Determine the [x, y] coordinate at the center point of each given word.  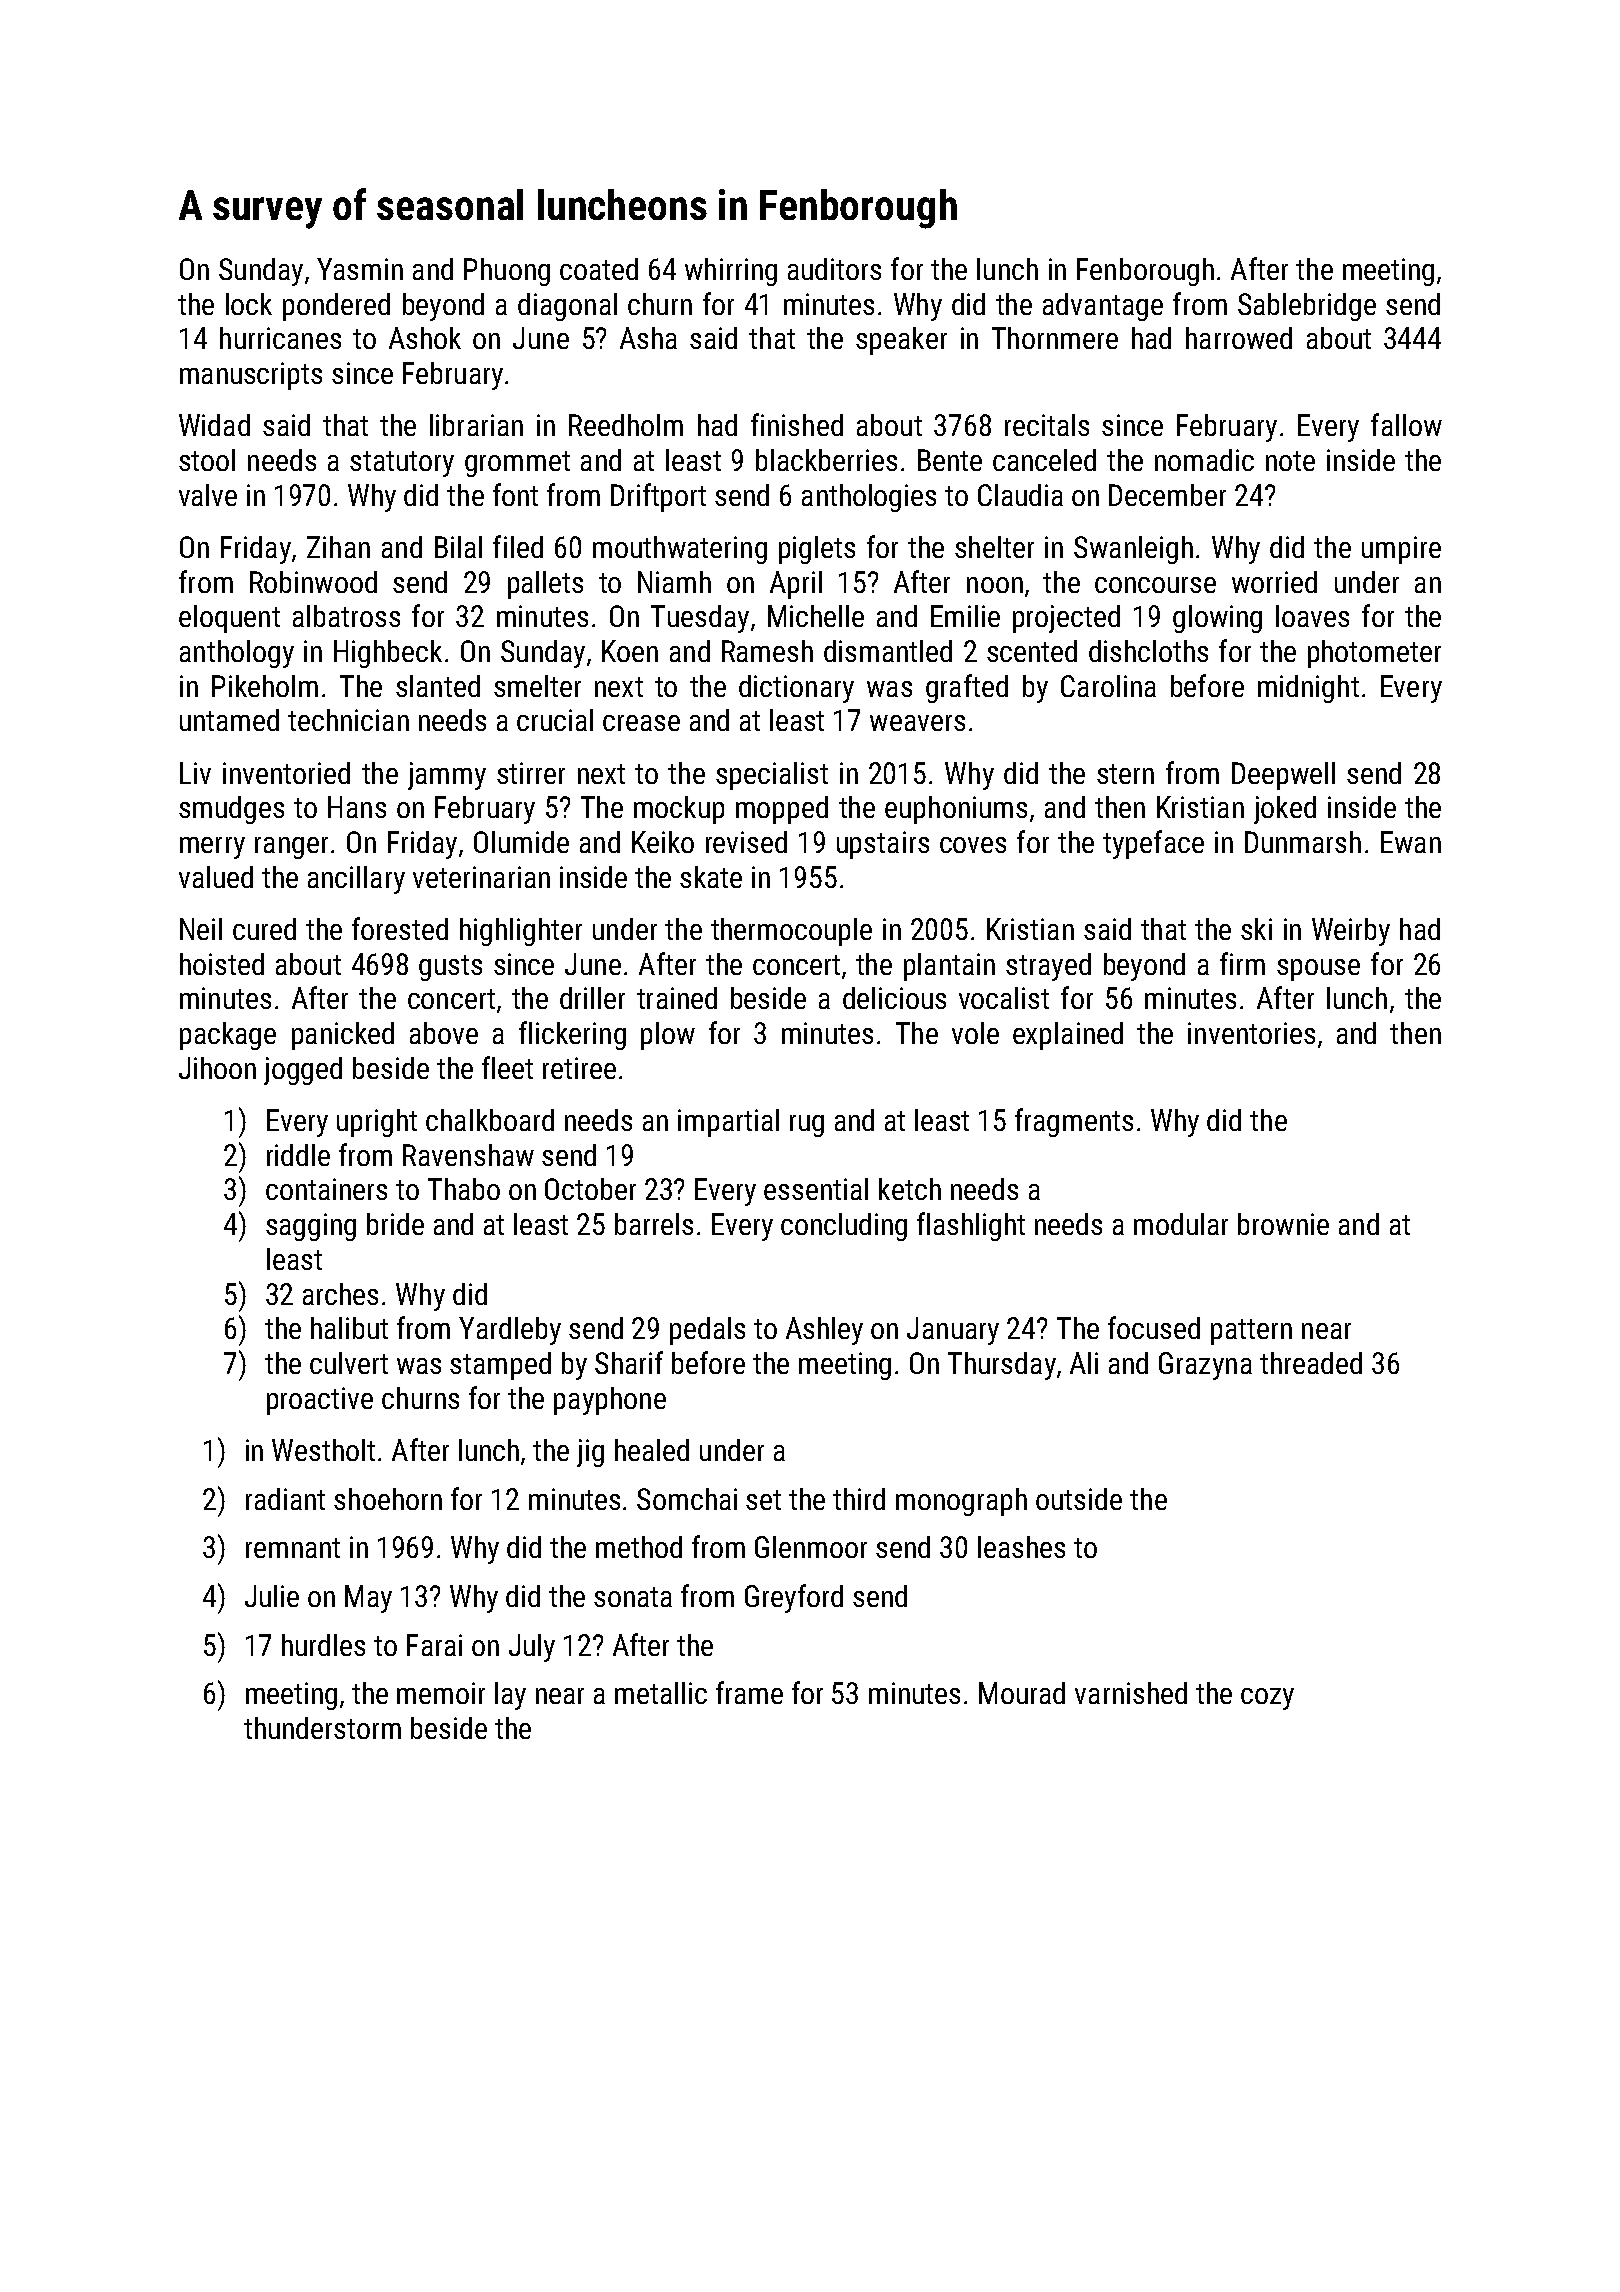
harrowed [1239, 338]
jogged [303, 1071]
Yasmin [360, 269]
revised [746, 842]
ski [1256, 929]
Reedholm [626, 425]
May [368, 1599]
